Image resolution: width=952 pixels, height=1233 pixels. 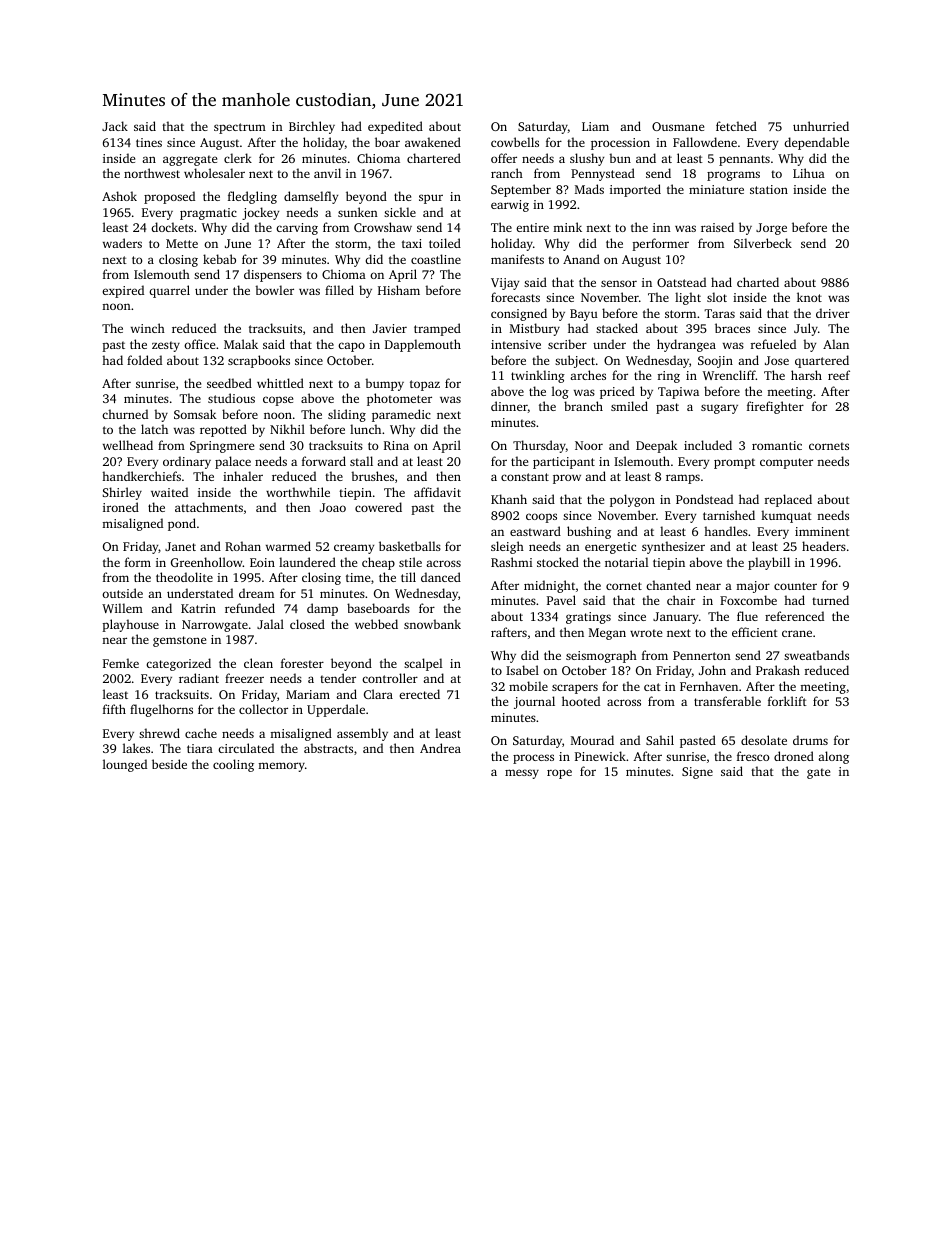 What do you see at coordinates (788, 500) in the page?
I see `replaced` at bounding box center [788, 500].
